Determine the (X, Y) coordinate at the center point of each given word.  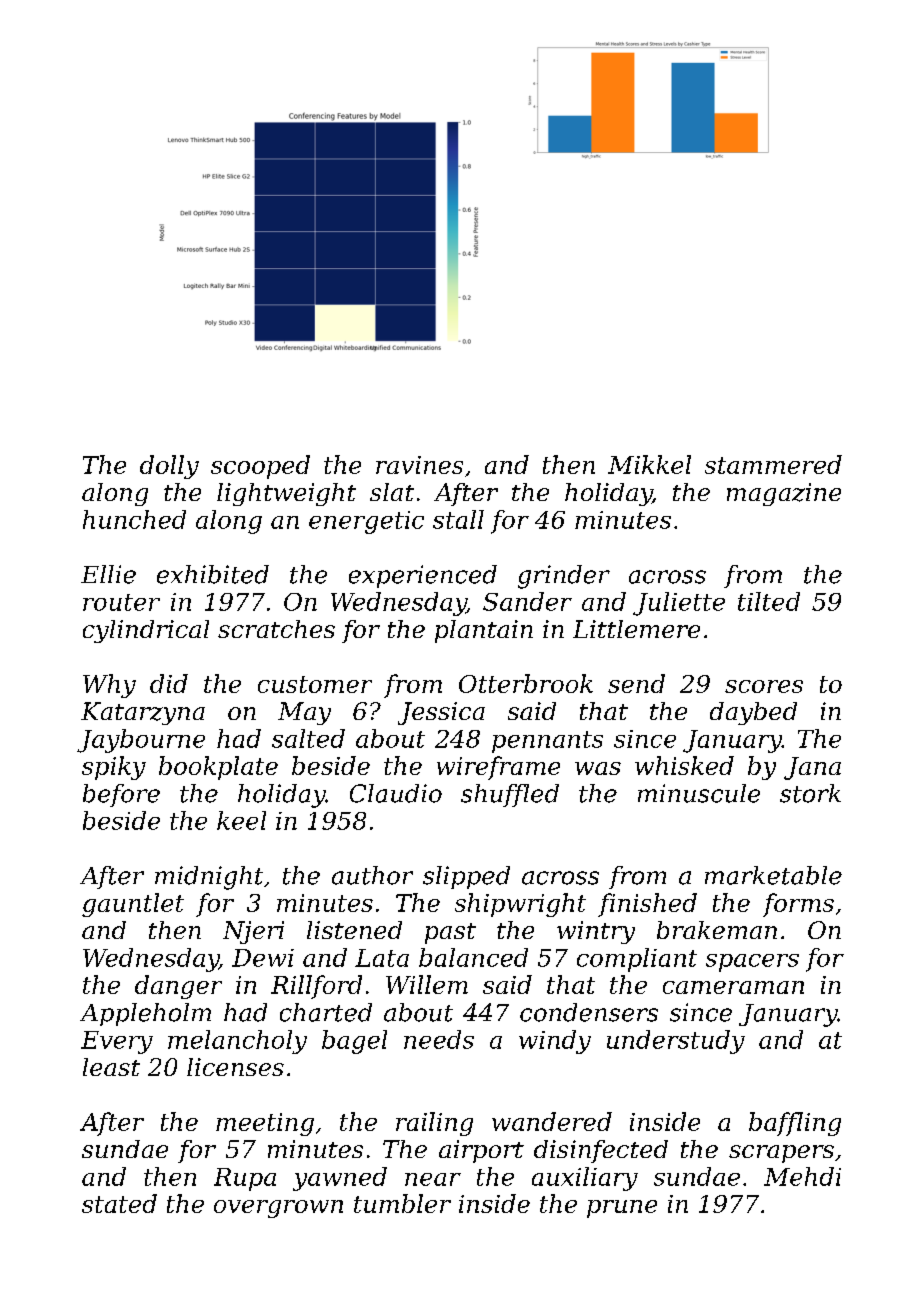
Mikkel (649, 464)
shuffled (510, 795)
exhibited (213, 574)
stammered (773, 464)
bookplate (218, 768)
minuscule (699, 793)
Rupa (245, 1179)
